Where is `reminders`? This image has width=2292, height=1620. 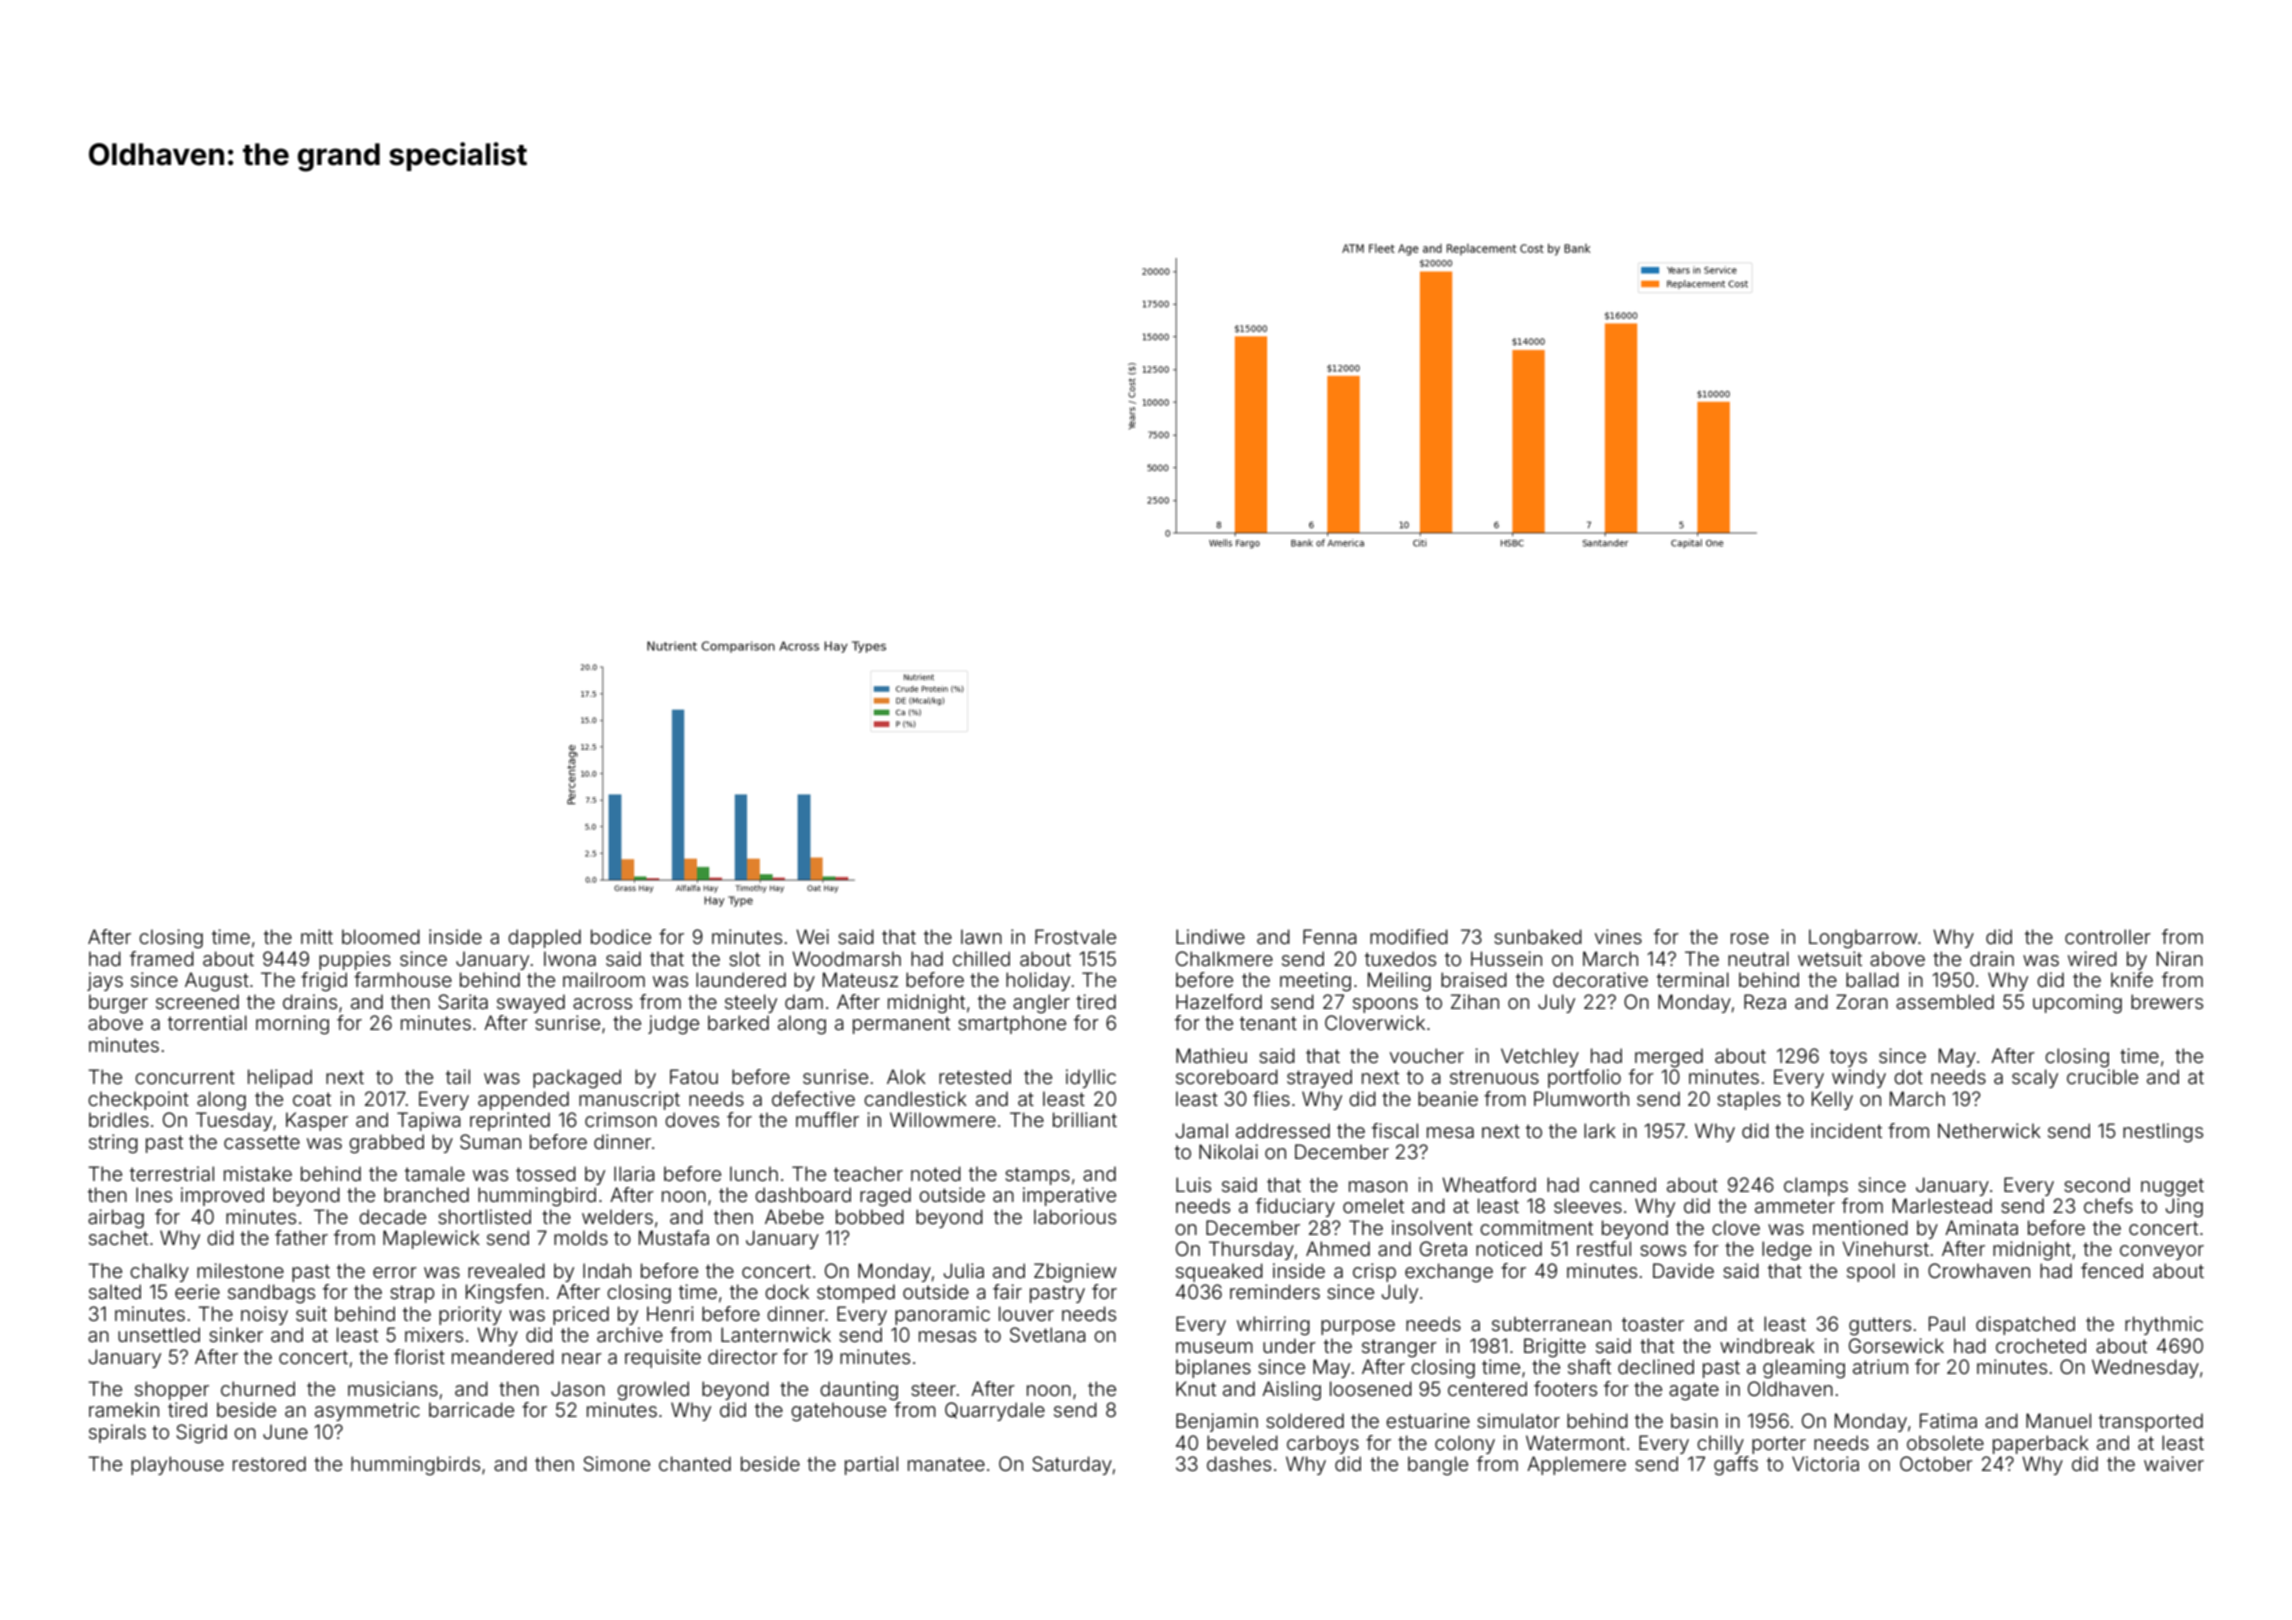
reminders is located at coordinates (1275, 1291).
